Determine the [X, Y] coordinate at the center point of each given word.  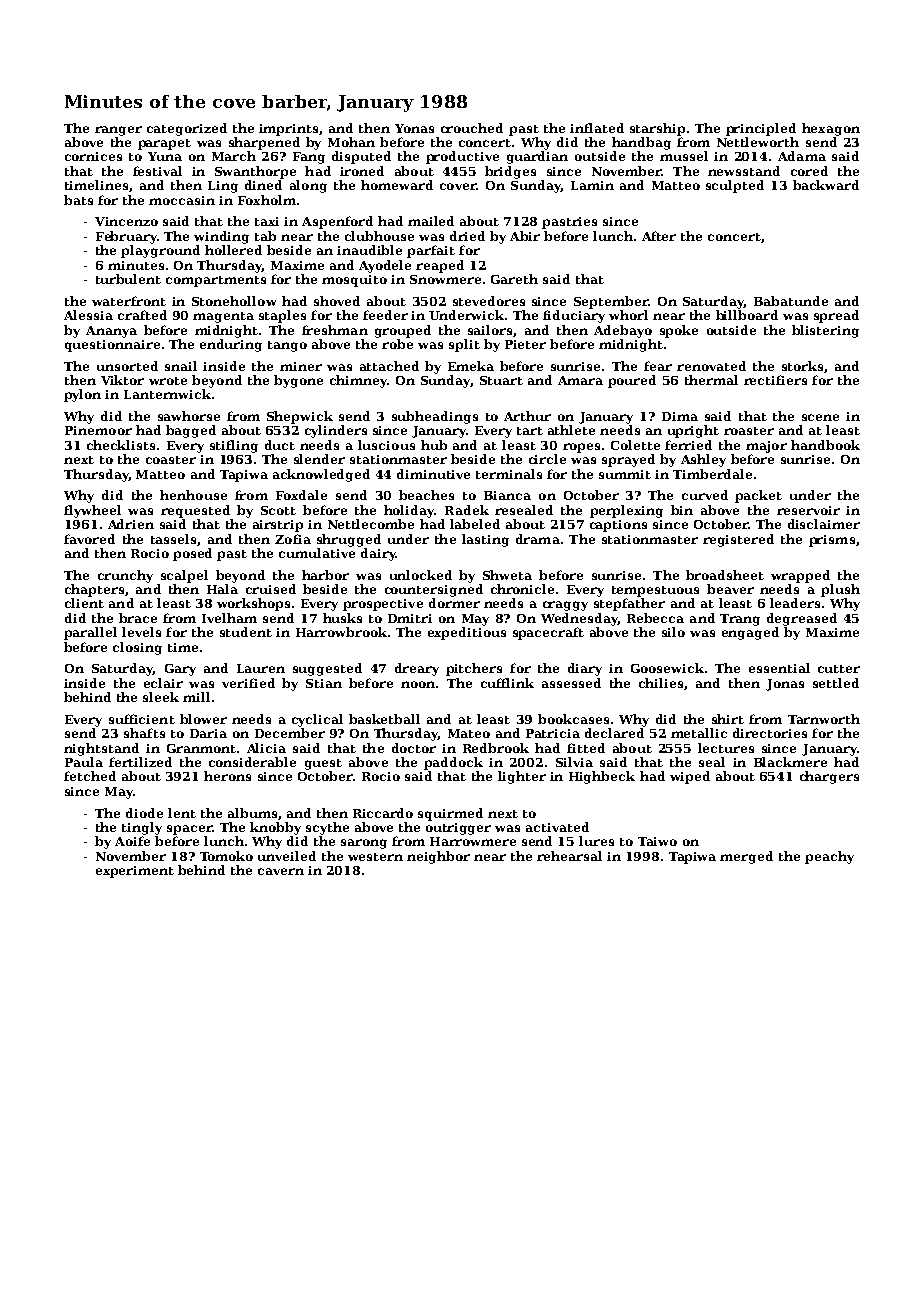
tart [530, 431]
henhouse [193, 495]
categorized [187, 129]
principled [761, 129]
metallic [699, 733]
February [126, 237]
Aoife [132, 841]
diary [585, 669]
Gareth [514, 279]
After [659, 236]
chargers [829, 777]
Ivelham [229, 618]
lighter [522, 777]
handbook [825, 445]
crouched [472, 128]
